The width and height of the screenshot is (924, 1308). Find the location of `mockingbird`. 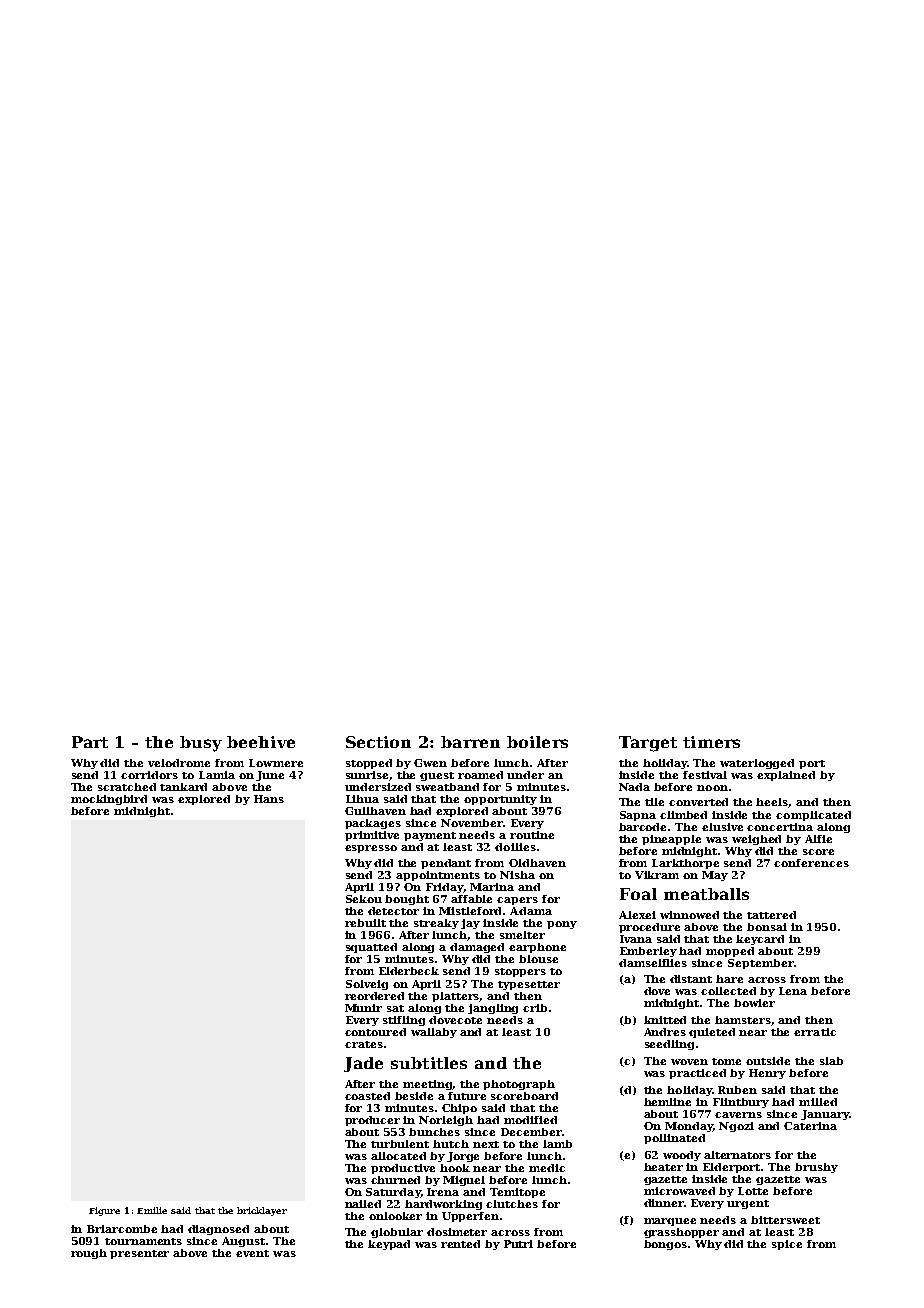

mockingbird is located at coordinates (109, 800).
